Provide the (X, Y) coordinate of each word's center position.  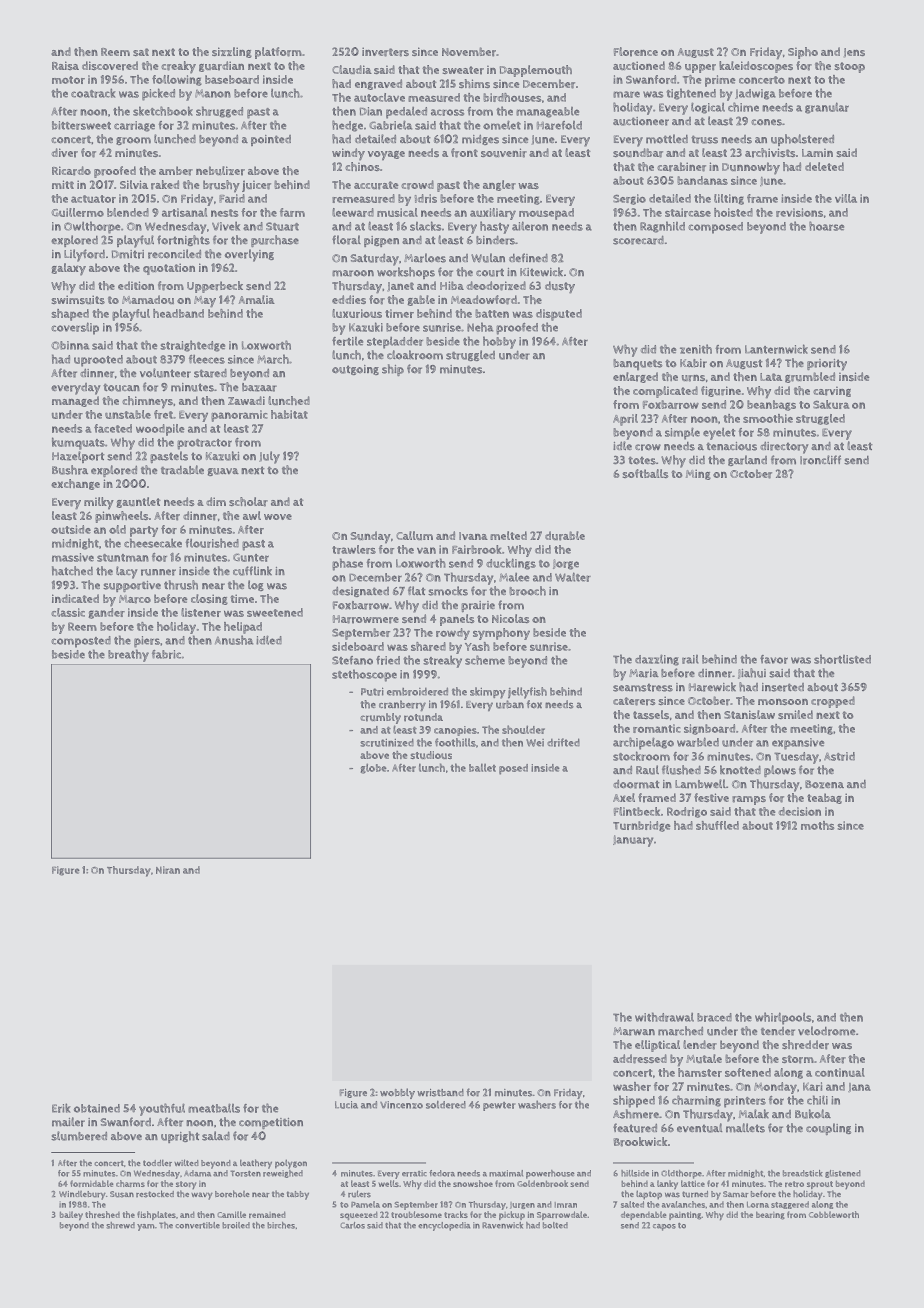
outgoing (355, 370)
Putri (372, 691)
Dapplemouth (536, 71)
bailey (71, 1216)
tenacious (731, 446)
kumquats (78, 443)
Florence (636, 52)
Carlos (352, 1225)
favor (774, 659)
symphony (501, 634)
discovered (110, 66)
